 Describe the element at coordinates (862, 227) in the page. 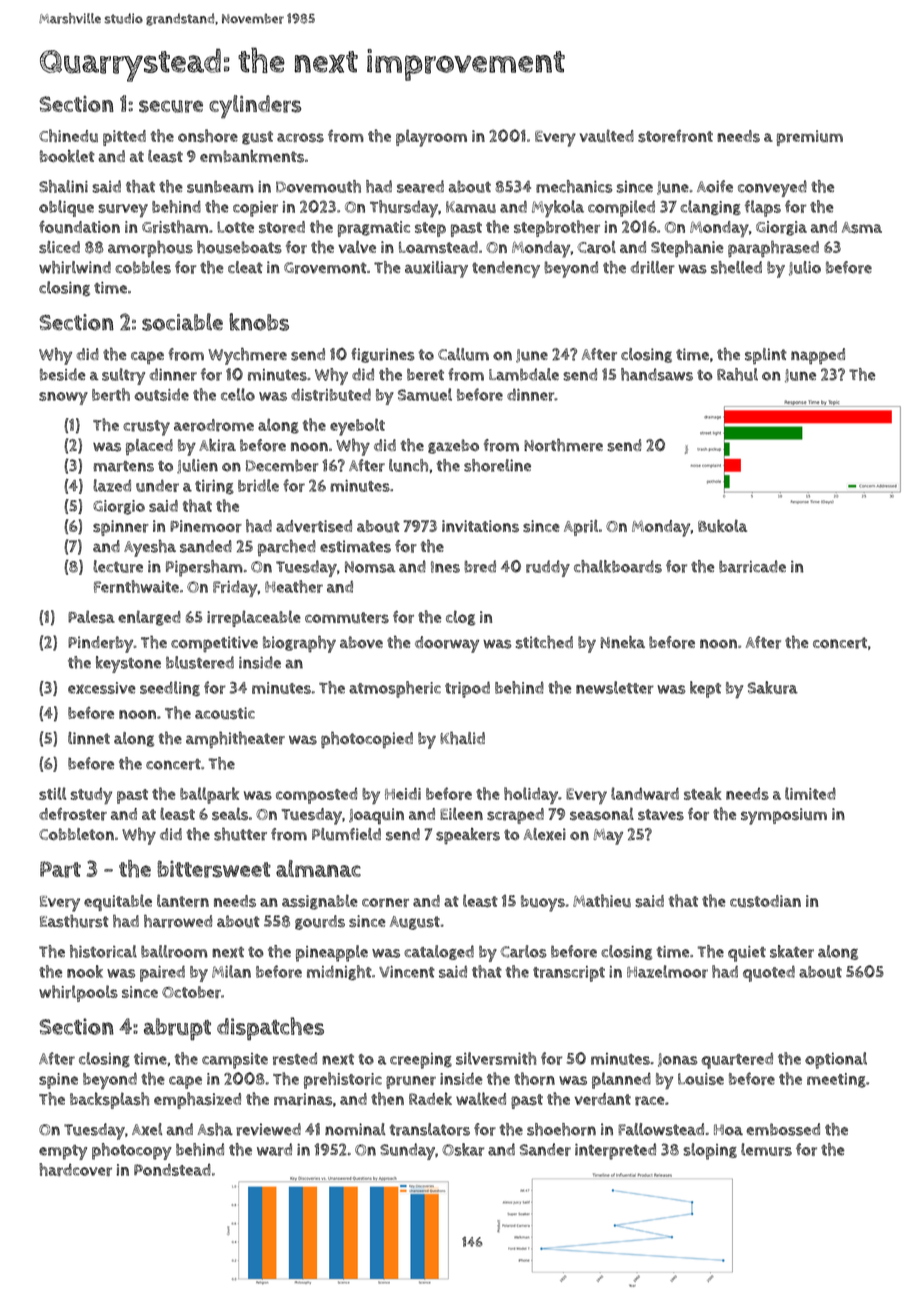

I see `Asma` at that location.
